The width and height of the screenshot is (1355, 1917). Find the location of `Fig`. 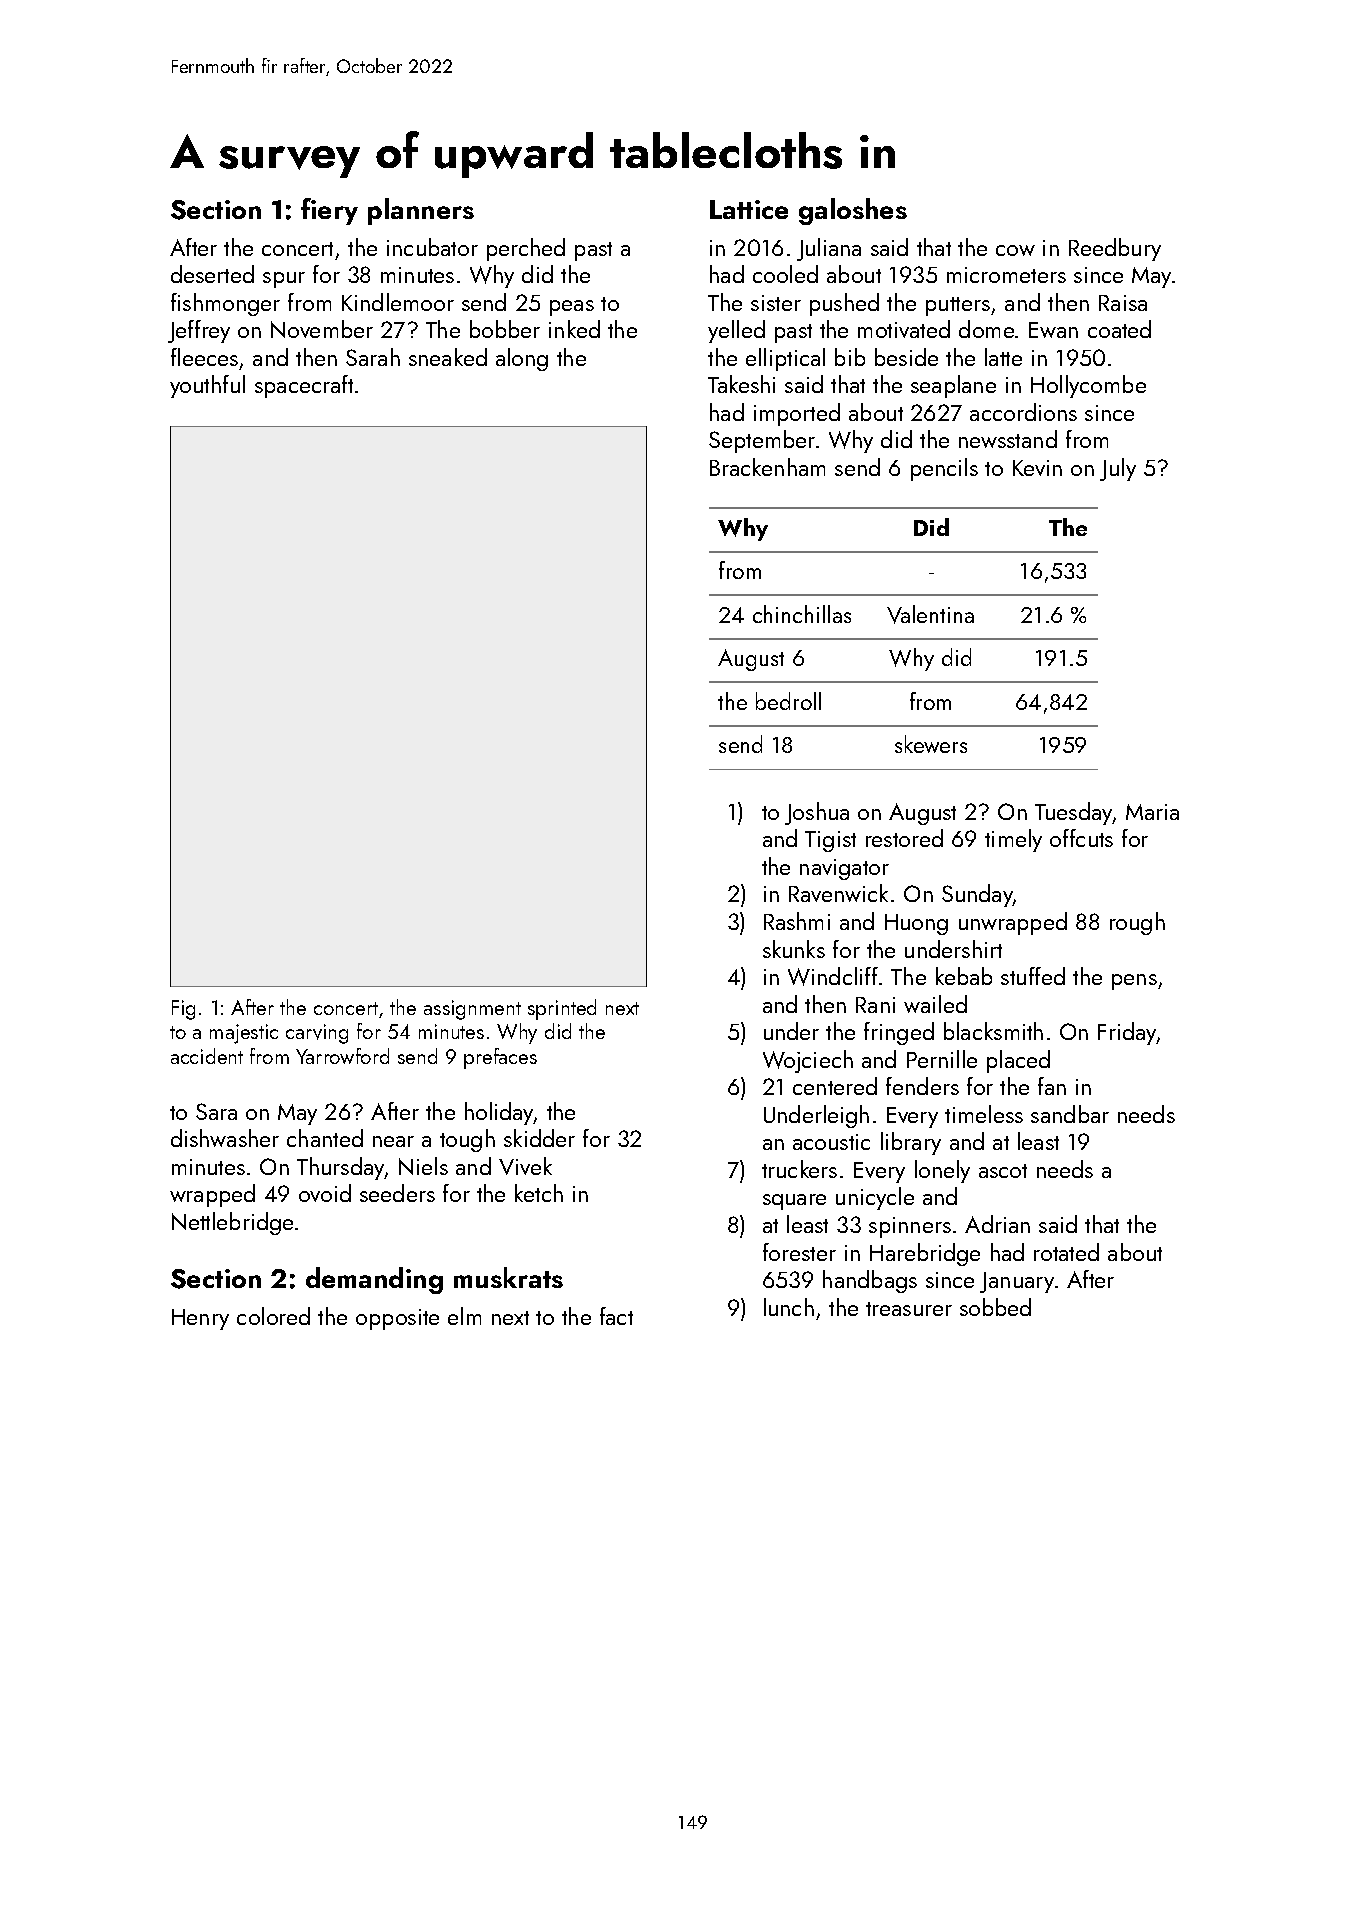

Fig is located at coordinates (183, 1010).
